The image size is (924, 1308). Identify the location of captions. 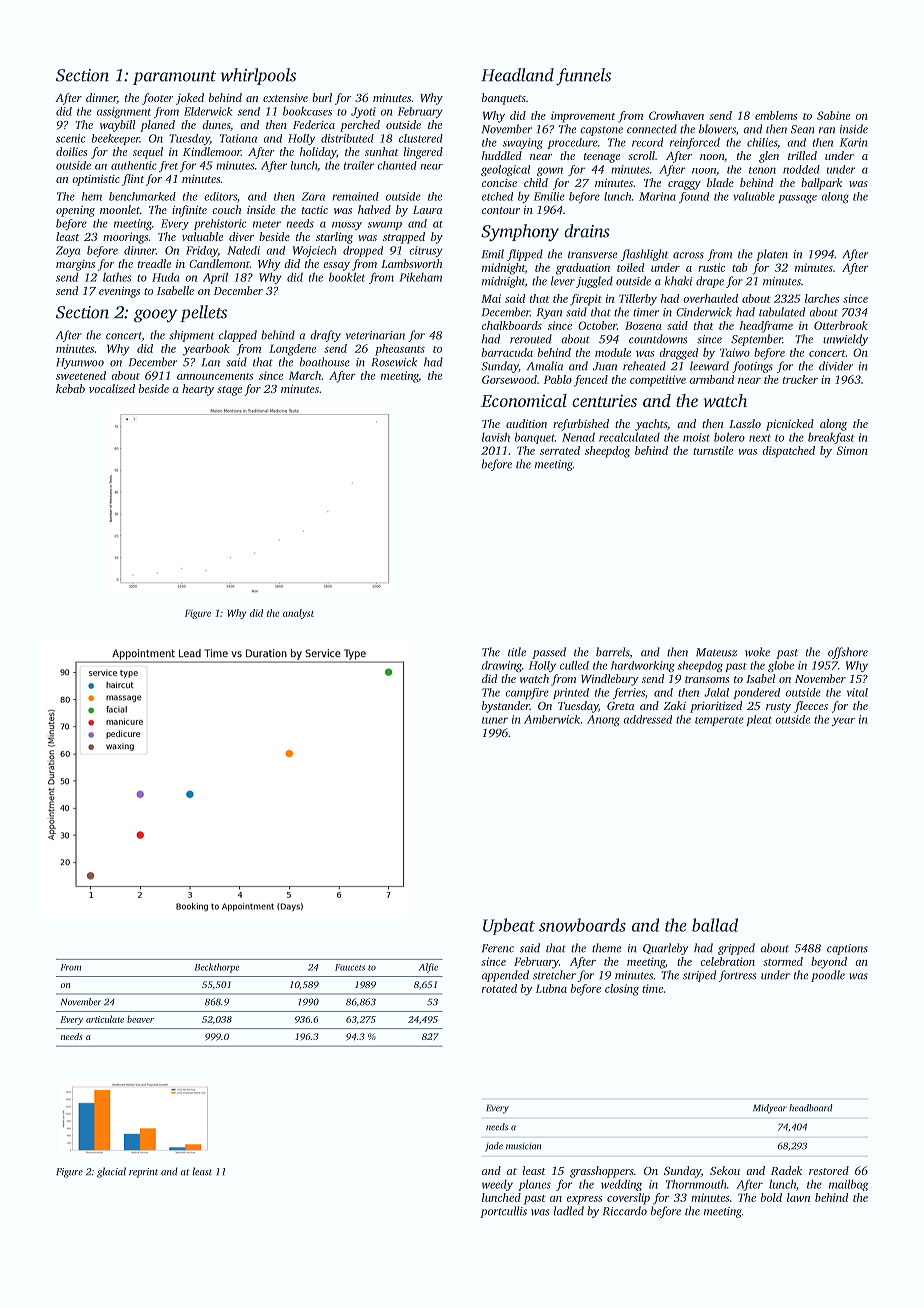
(847, 949).
